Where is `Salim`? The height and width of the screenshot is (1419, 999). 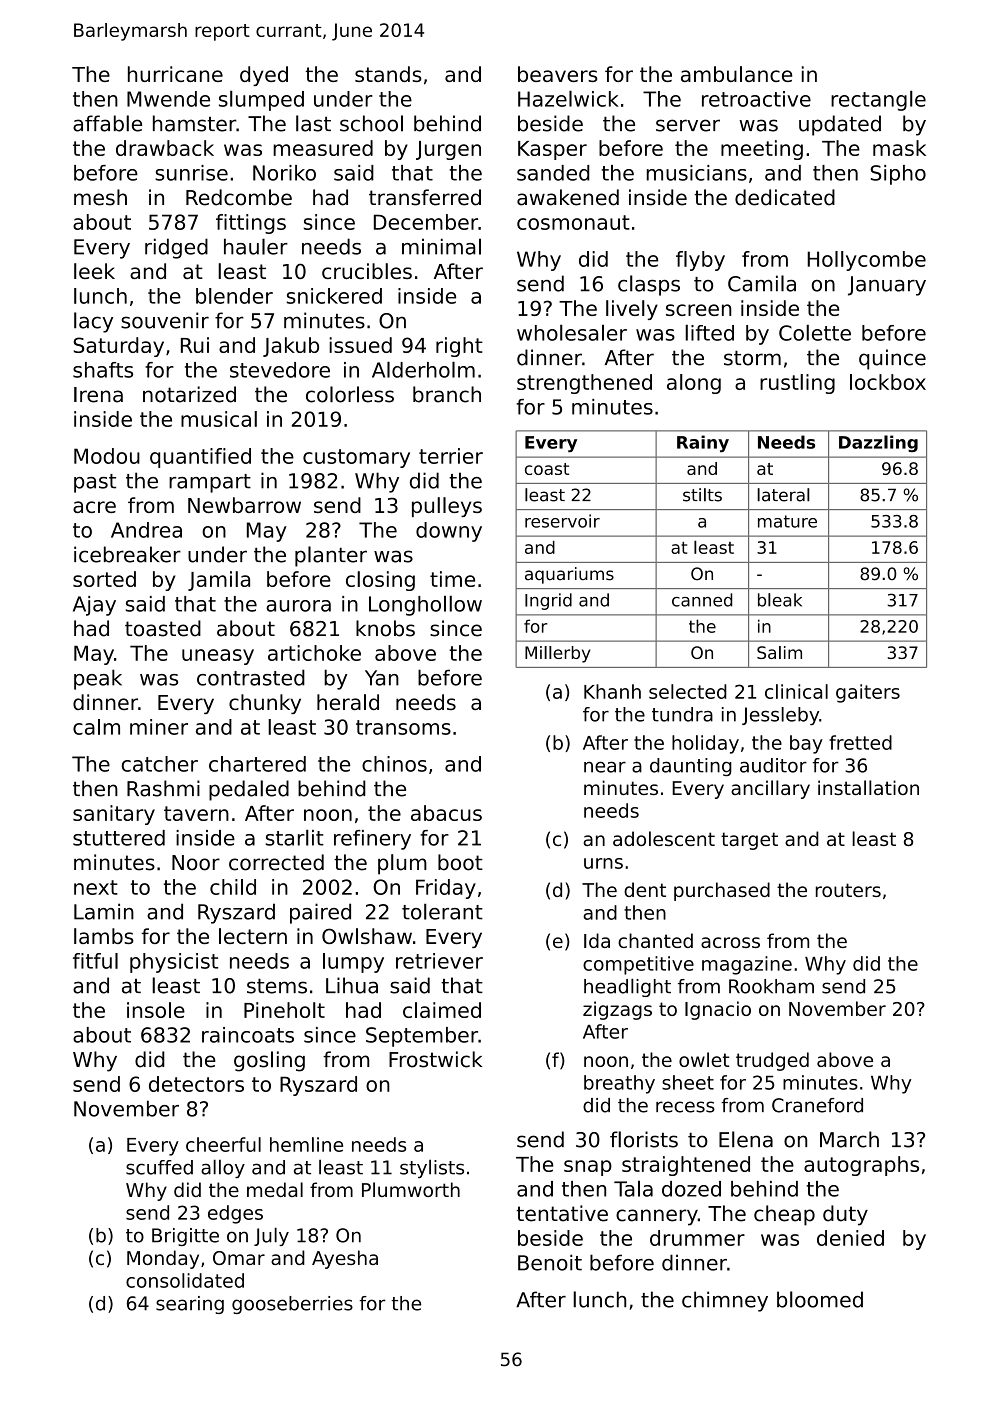
Salim is located at coordinates (779, 652).
